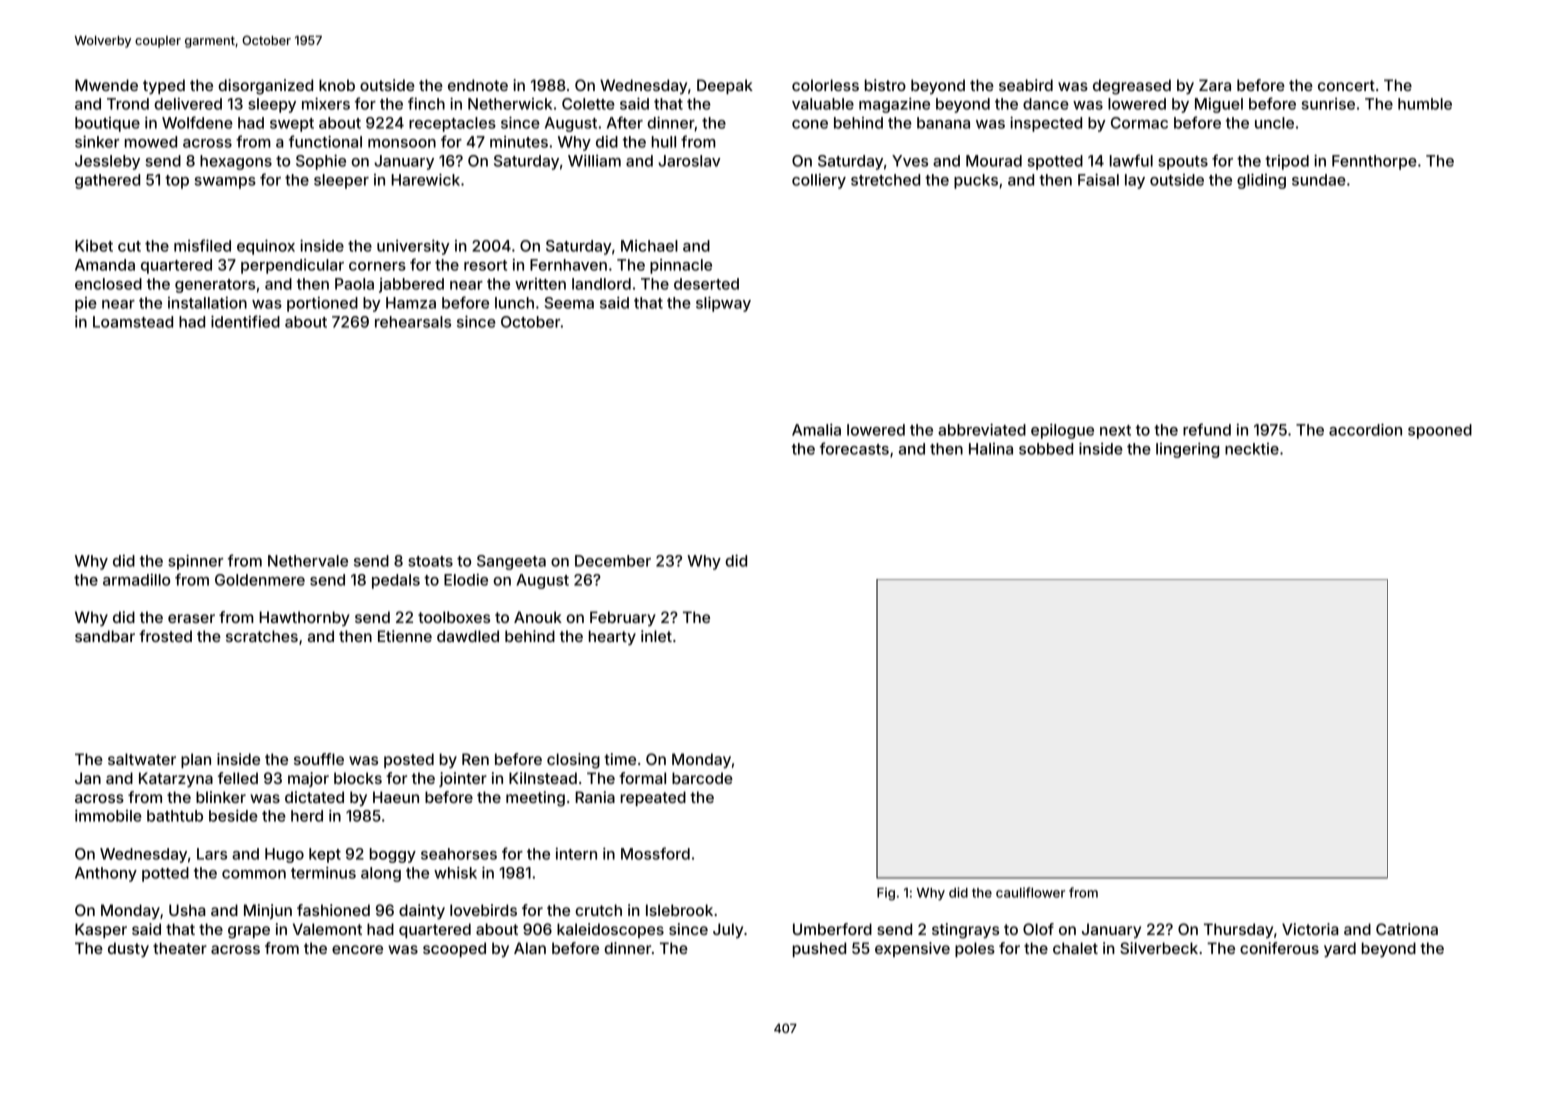  I want to click on sundae, so click(1319, 180).
